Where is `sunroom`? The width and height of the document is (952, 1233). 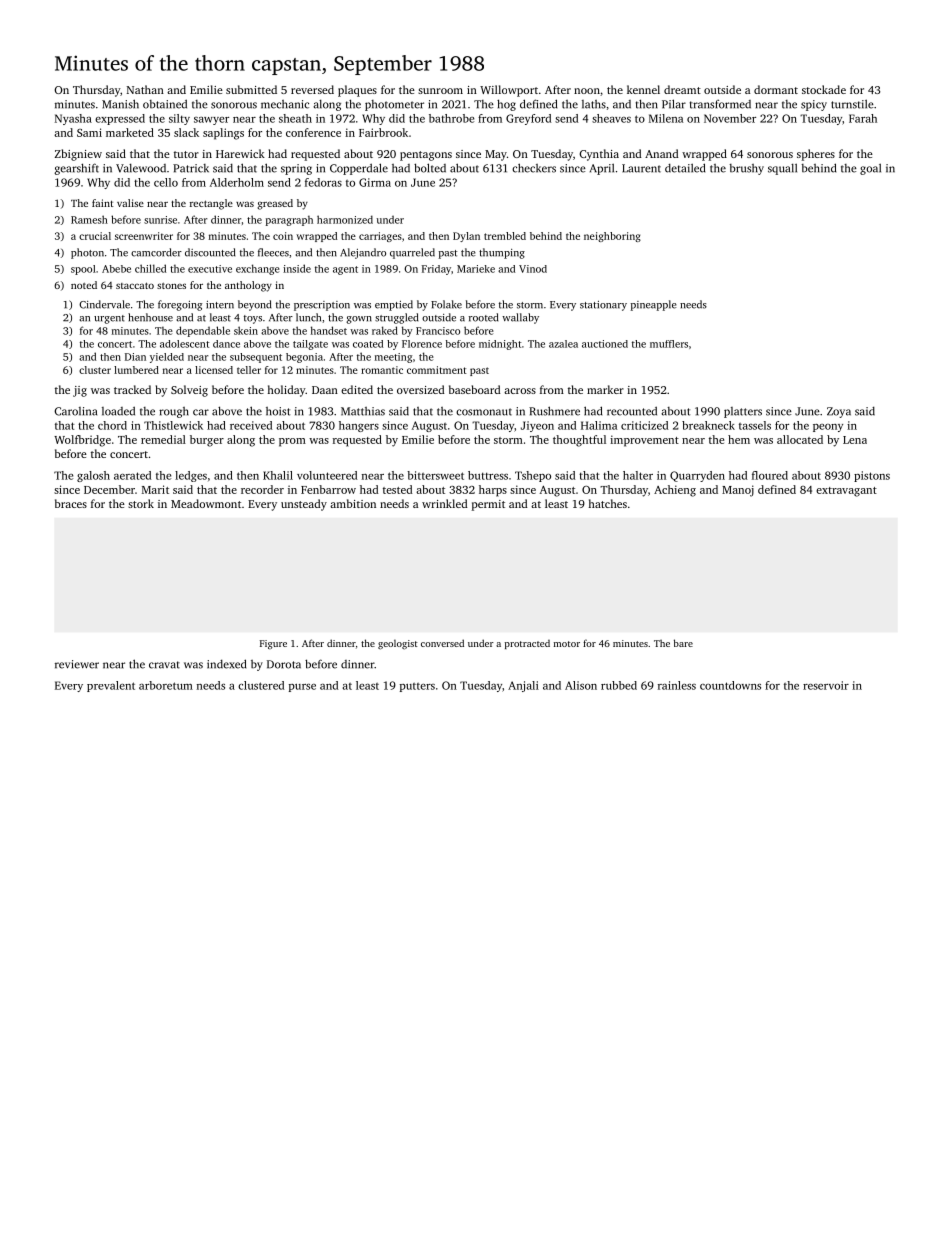 sunroom is located at coordinates (440, 91).
